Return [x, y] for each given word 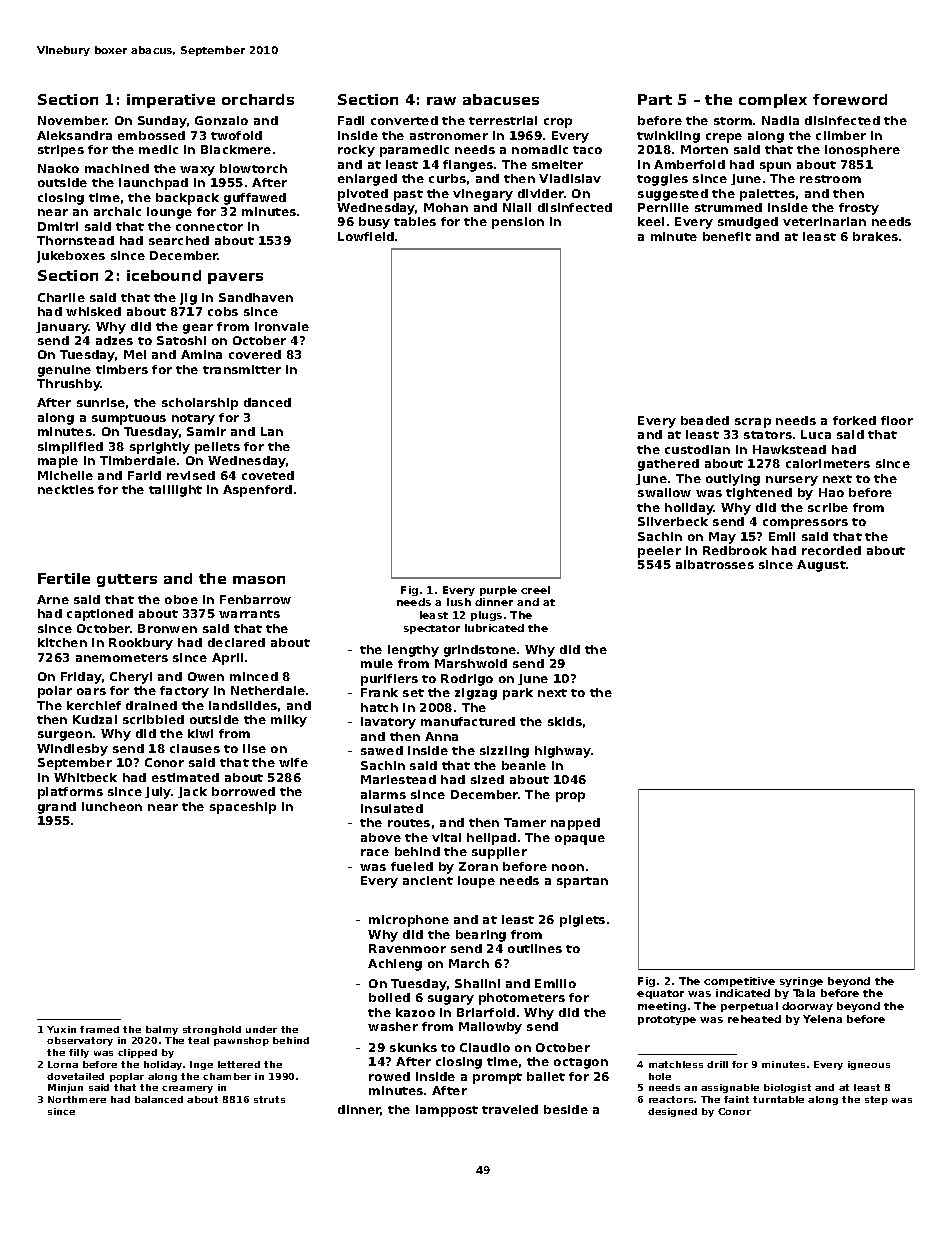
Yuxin [61, 1029]
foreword [850, 99]
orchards [258, 99]
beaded [705, 420]
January [62, 328]
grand [57, 808]
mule [377, 663]
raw [441, 101]
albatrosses [715, 564]
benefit [727, 236]
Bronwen [167, 628]
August [821, 566]
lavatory [388, 723]
